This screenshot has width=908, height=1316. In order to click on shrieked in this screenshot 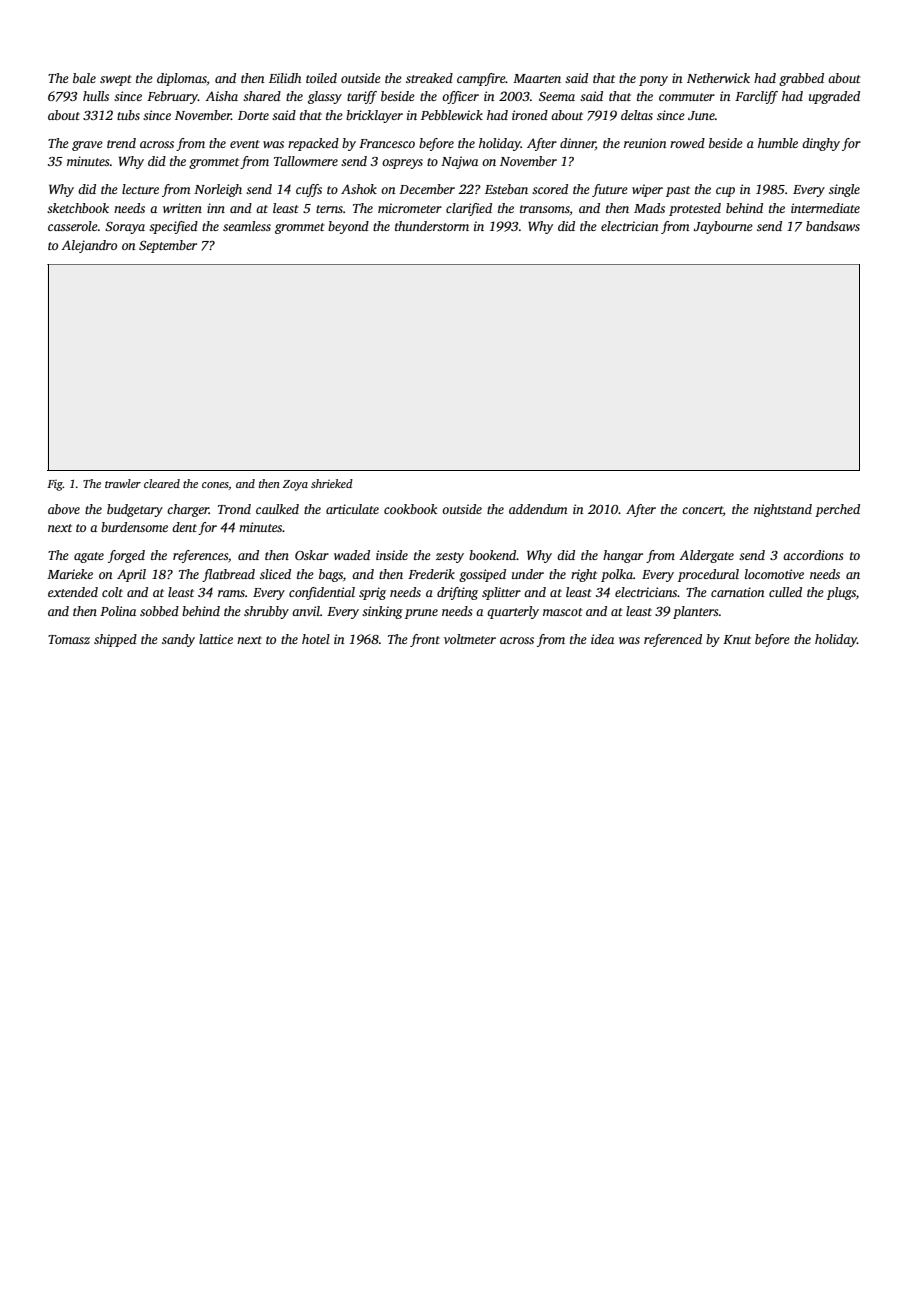, I will do `click(332, 483)`.
